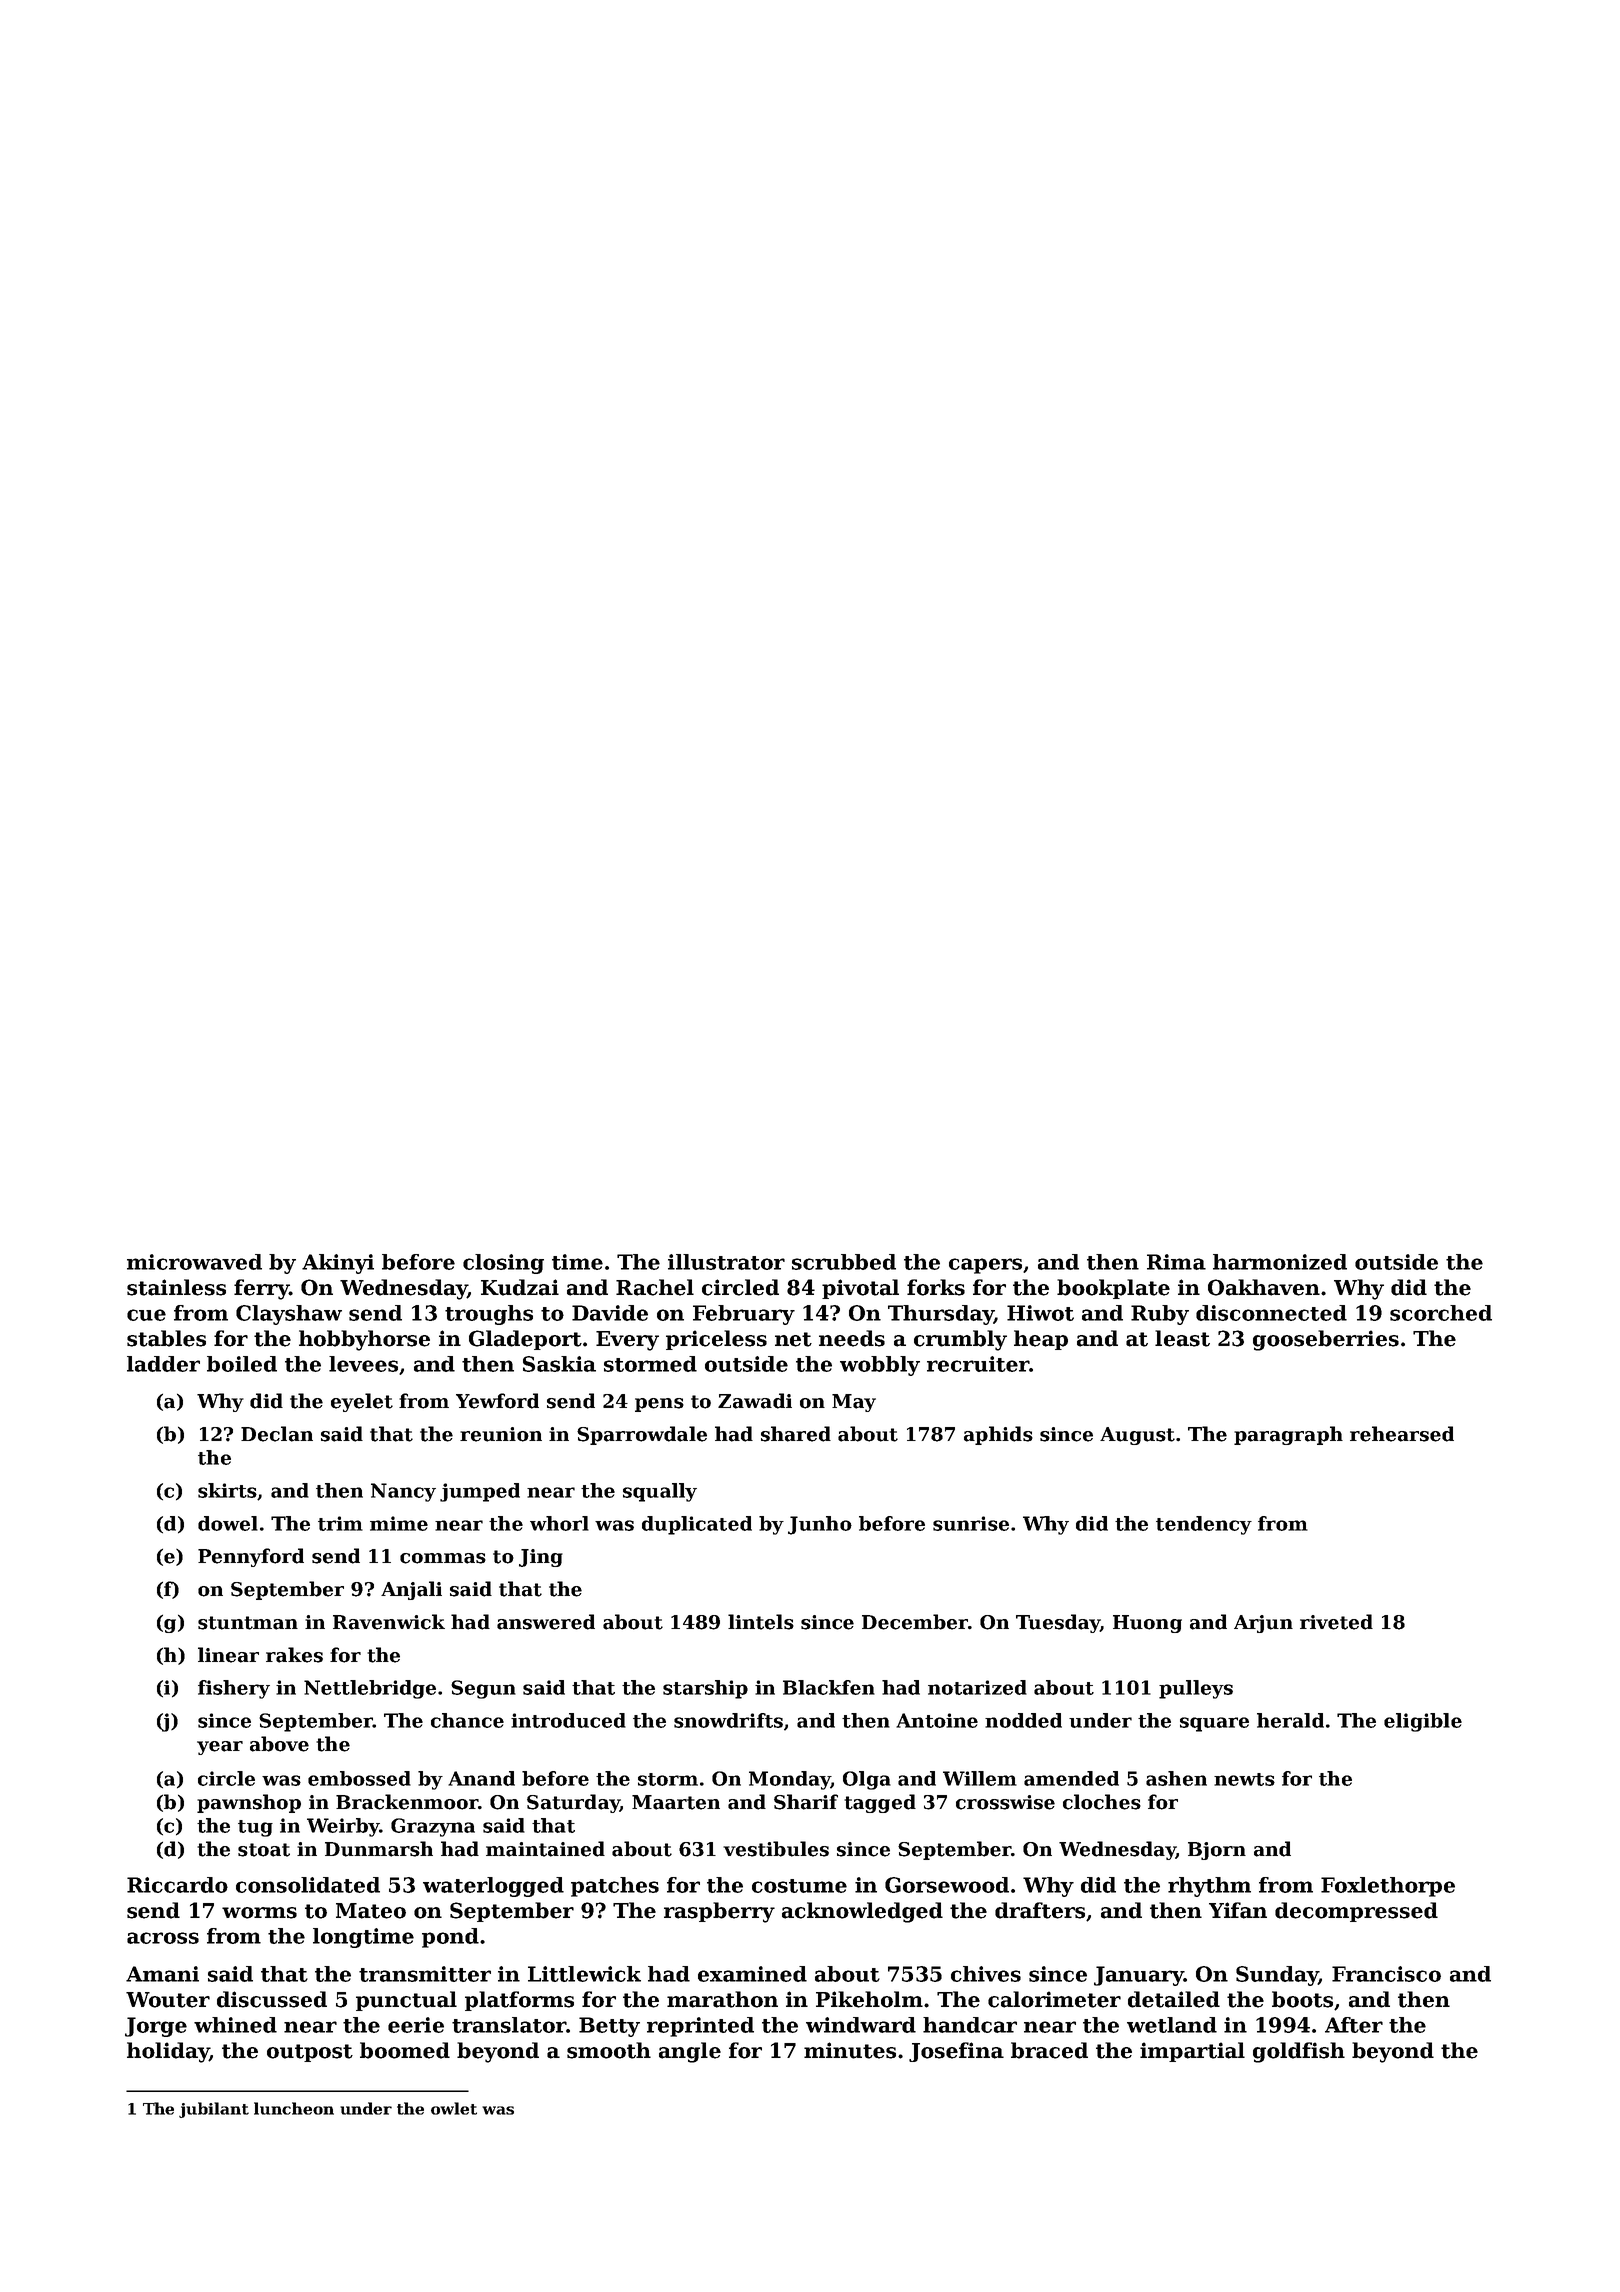  I want to click on Junho, so click(820, 1525).
